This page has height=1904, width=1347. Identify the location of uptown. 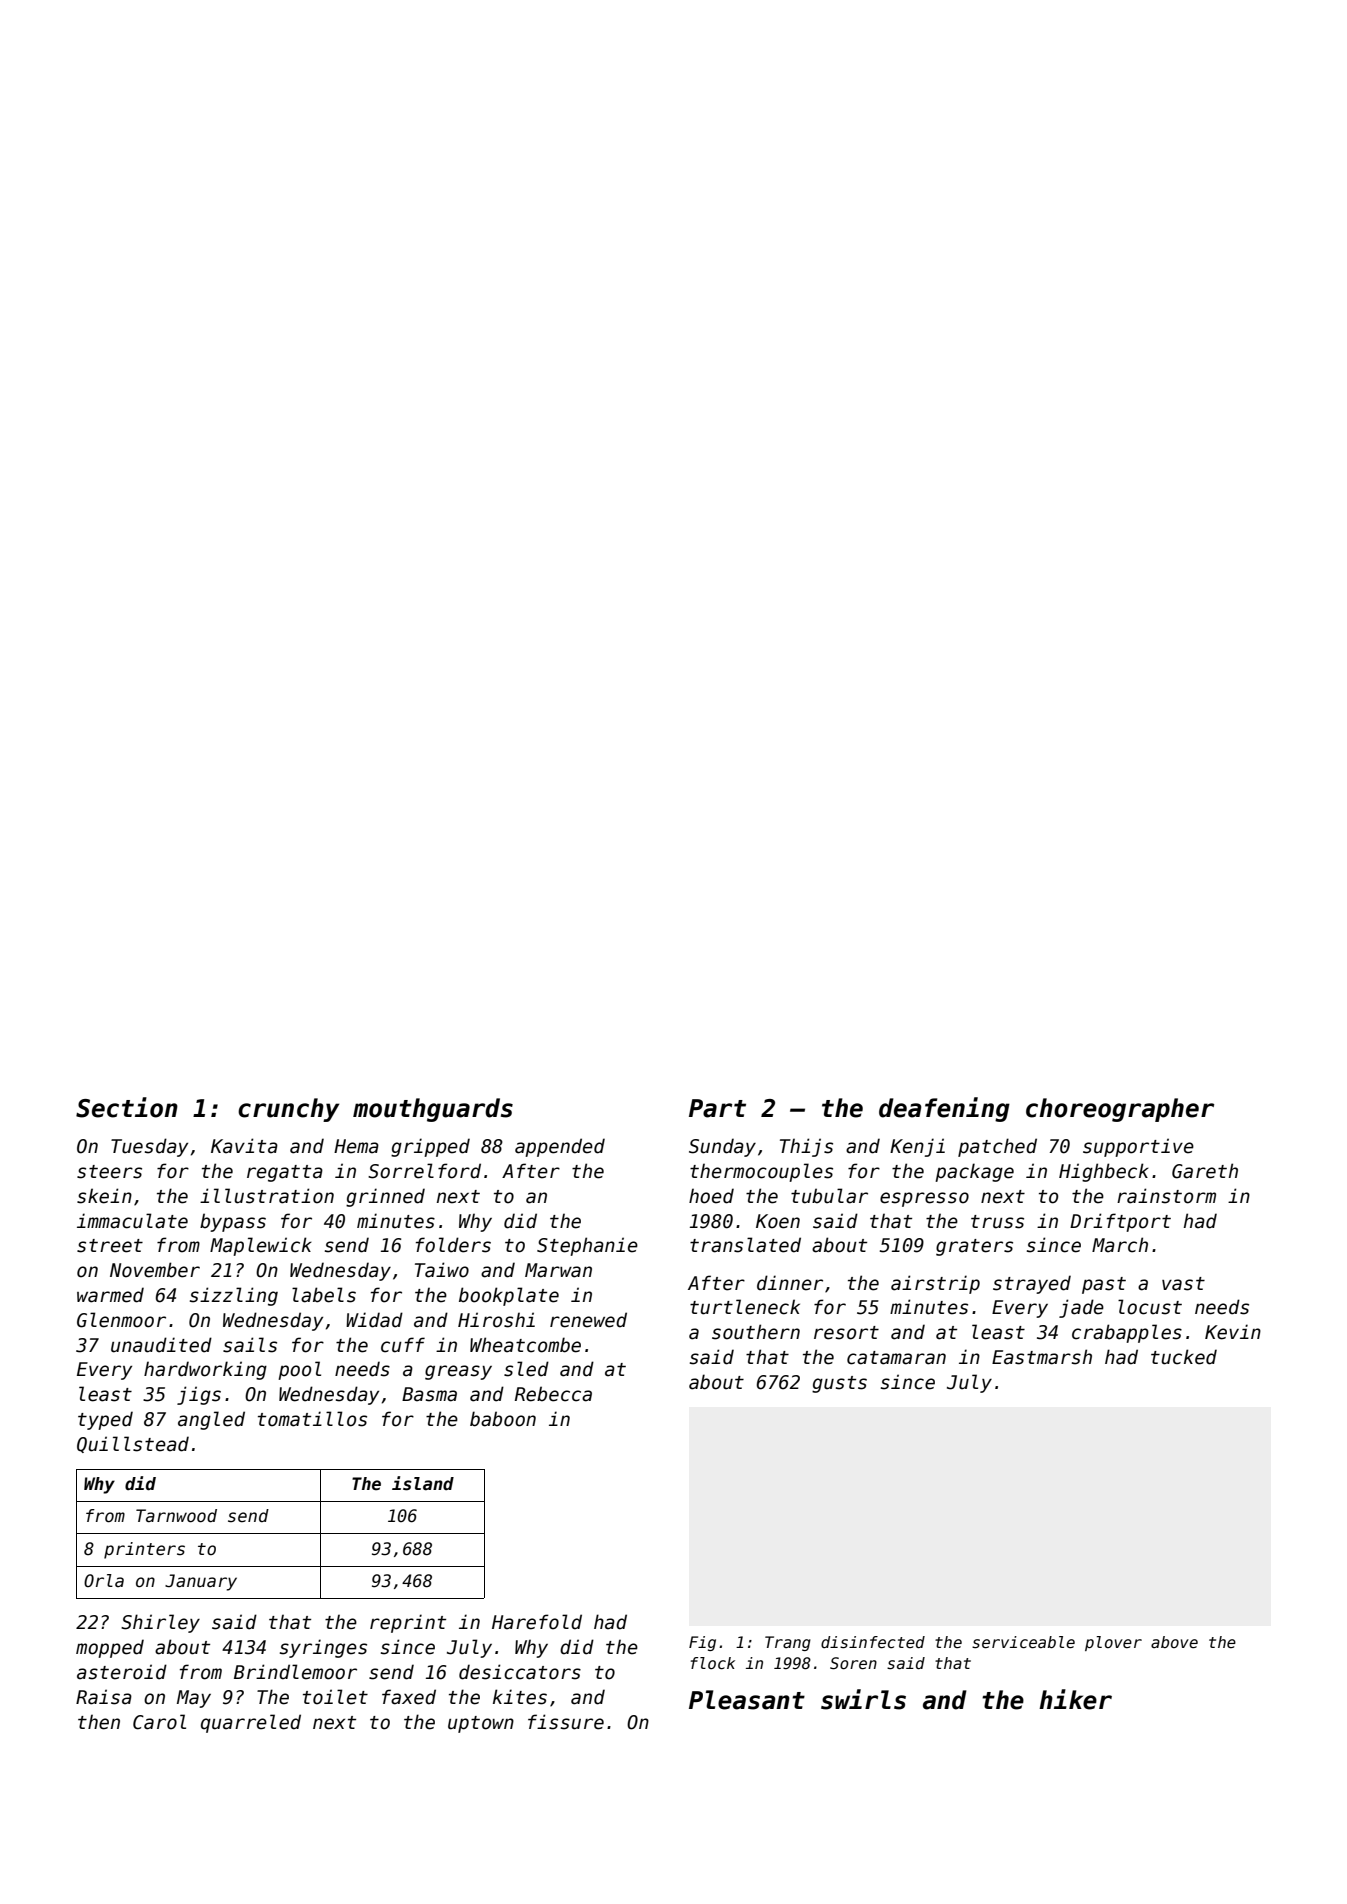
(481, 1724).
